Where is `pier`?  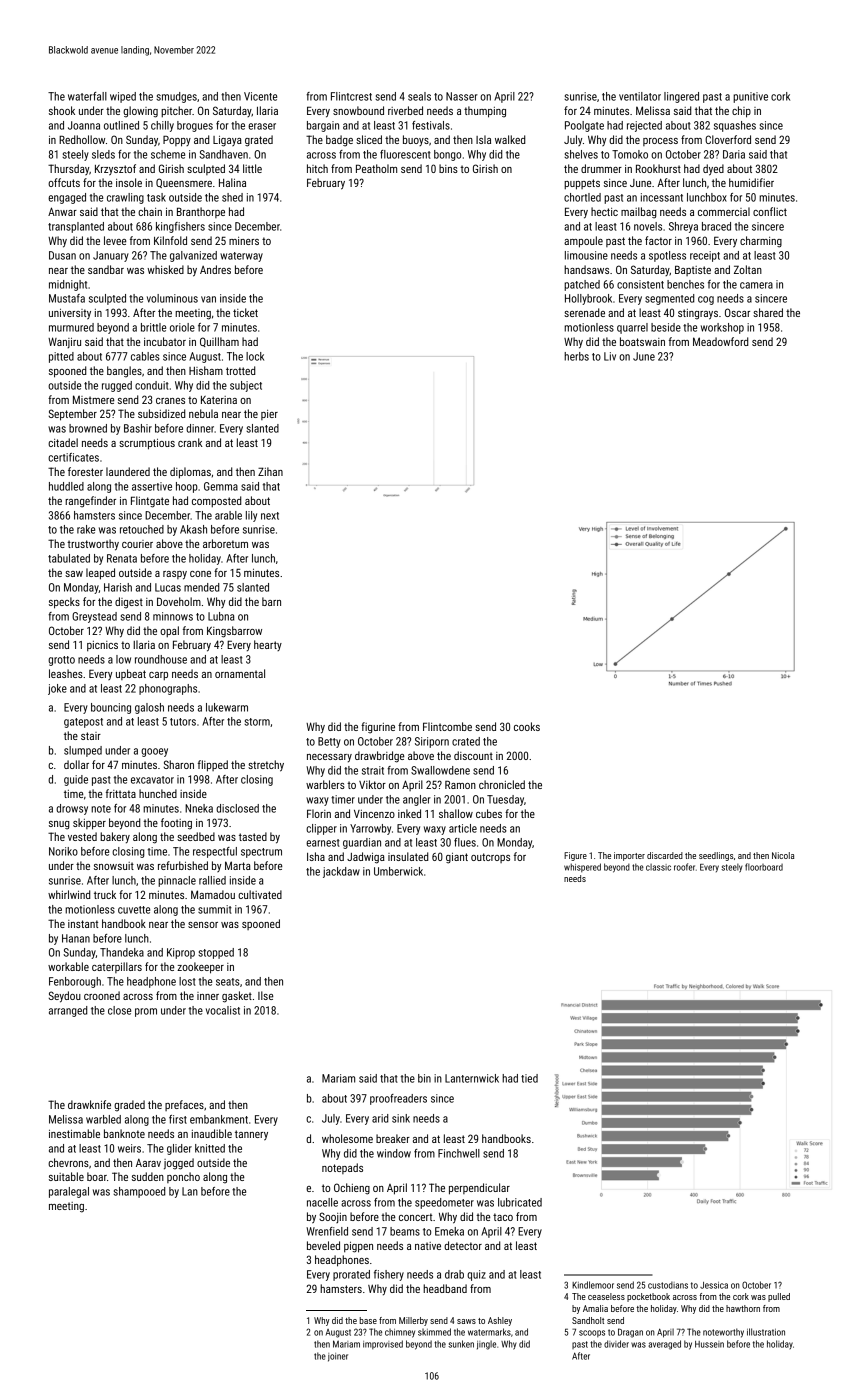
pier is located at coordinates (269, 415).
